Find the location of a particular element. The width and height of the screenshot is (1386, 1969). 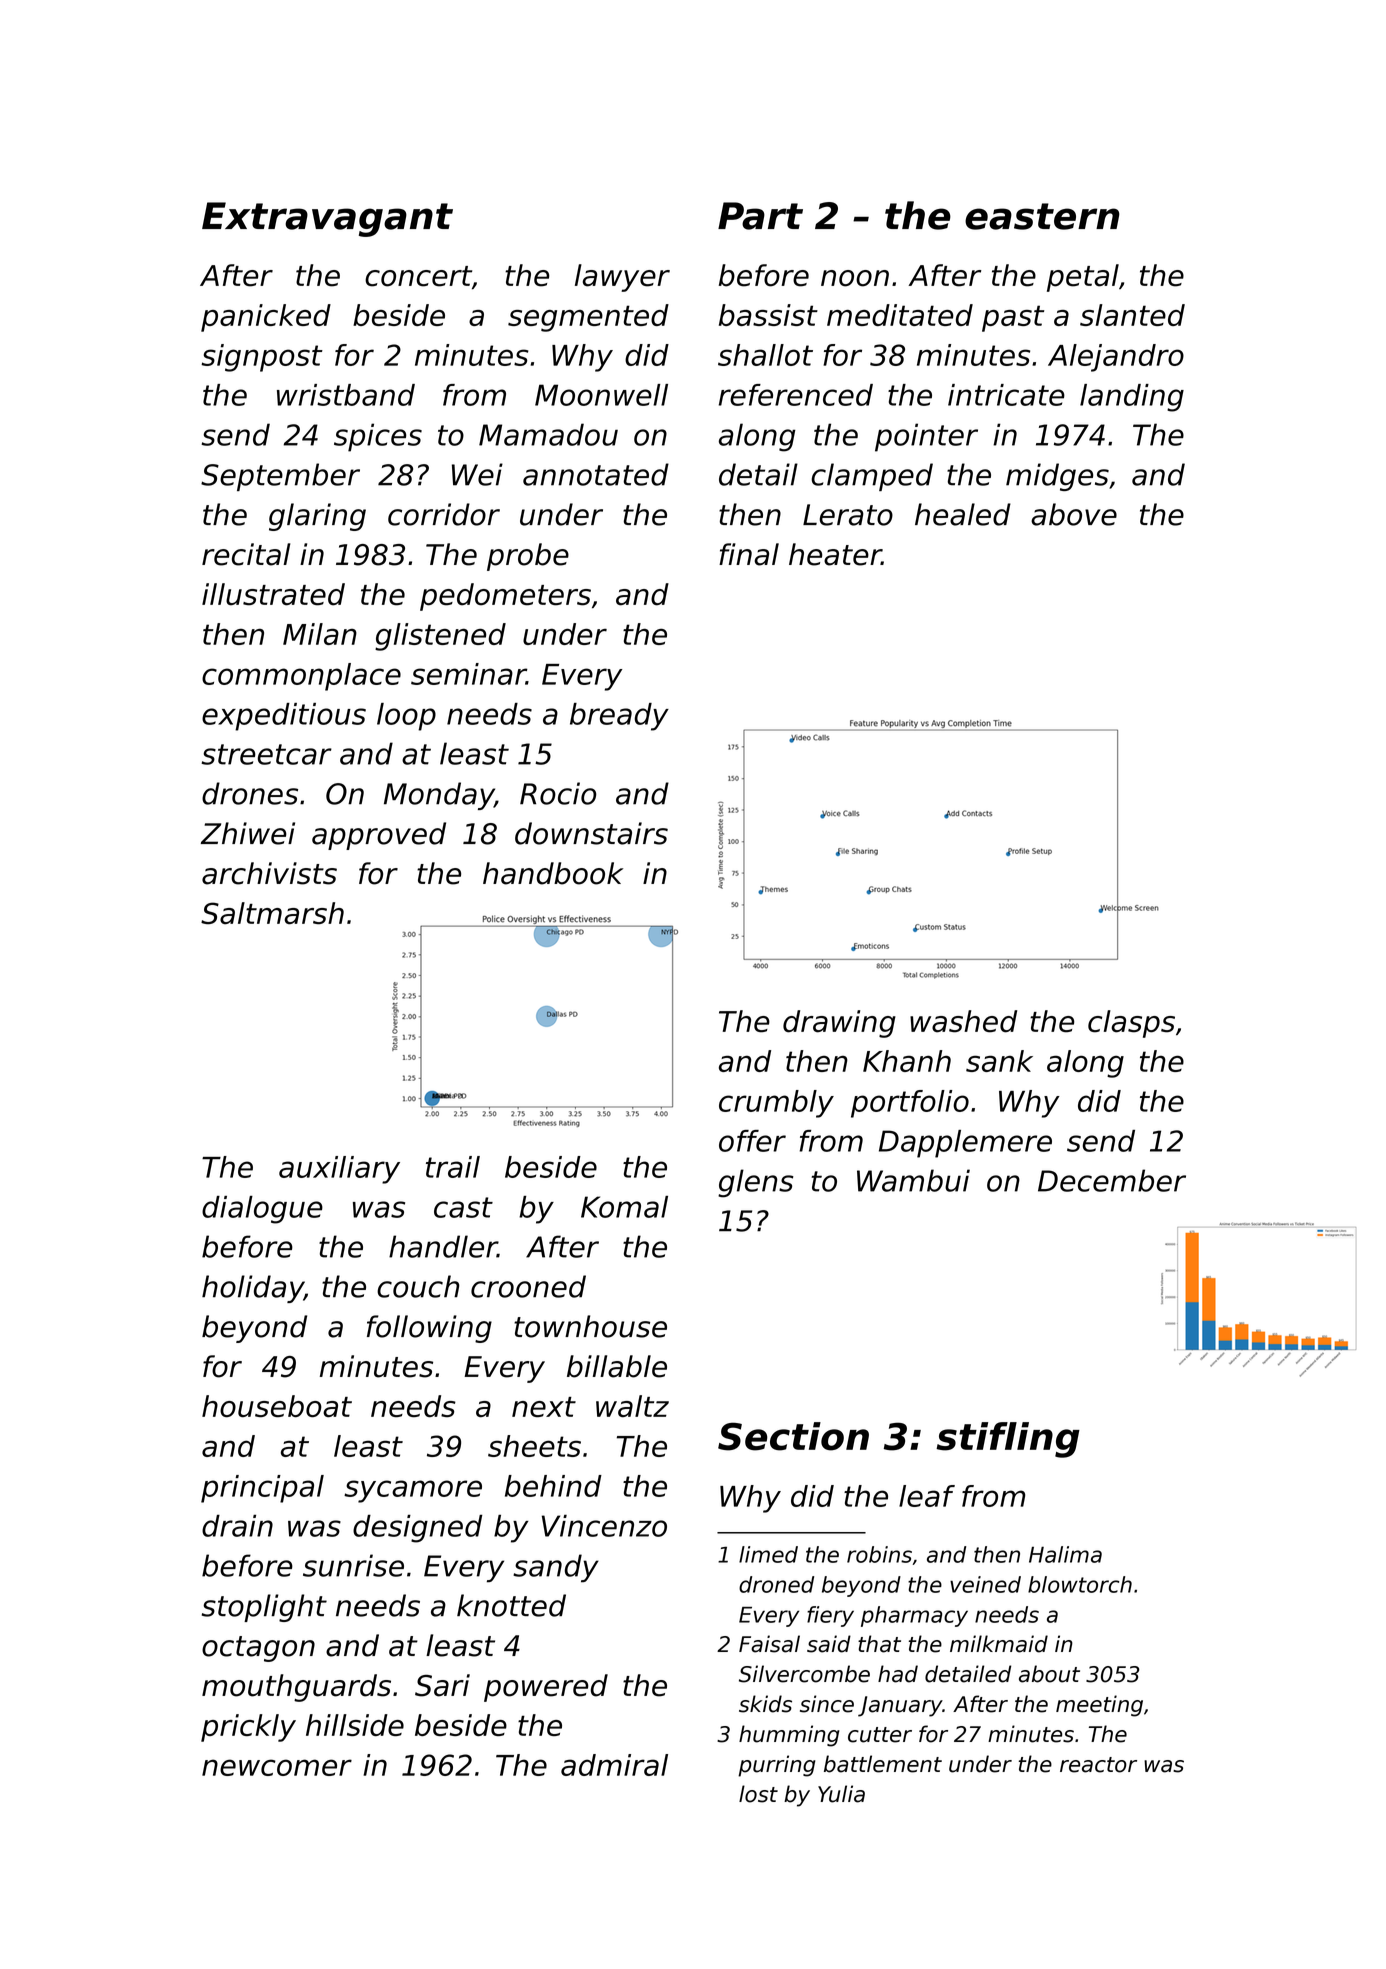

stifling is located at coordinates (1008, 1440).
